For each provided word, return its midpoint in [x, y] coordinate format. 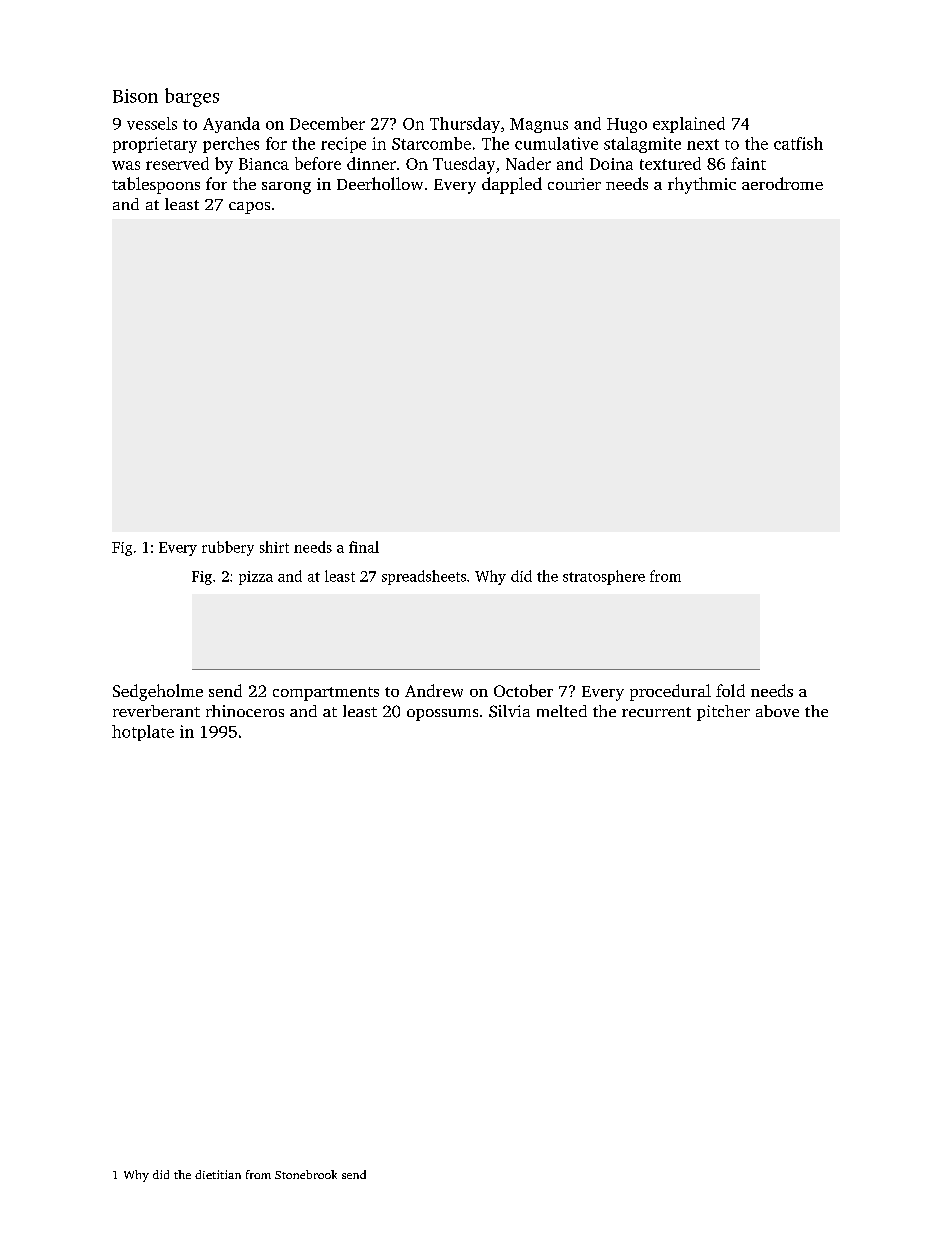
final [364, 547]
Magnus [539, 125]
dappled [512, 185]
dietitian [218, 1174]
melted [562, 711]
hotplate [143, 733]
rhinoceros [245, 711]
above [777, 711]
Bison [135, 96]
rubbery [228, 548]
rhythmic [702, 185]
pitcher [723, 713]
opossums [442, 715]
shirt [274, 547]
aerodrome [782, 183]
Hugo [627, 125]
